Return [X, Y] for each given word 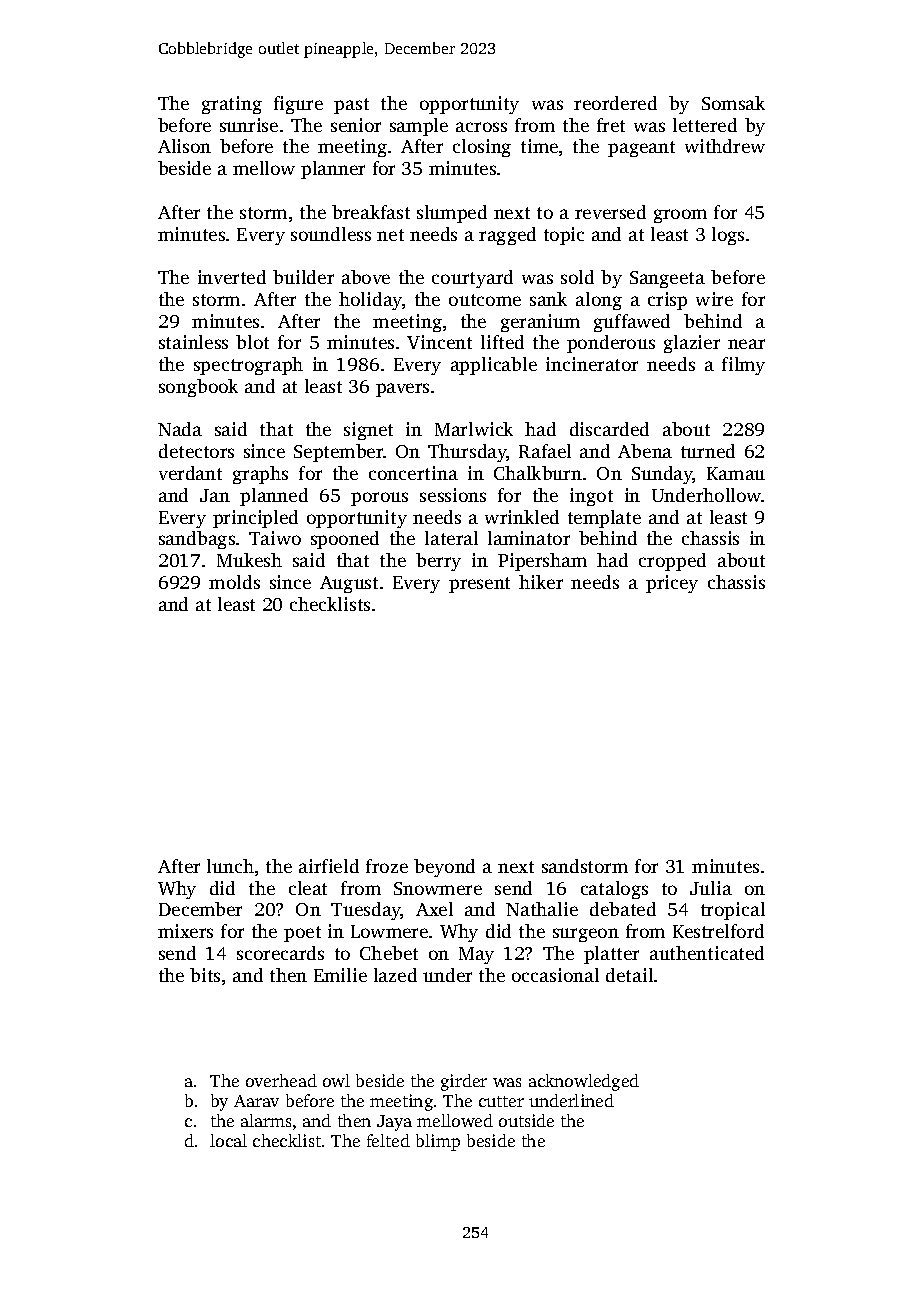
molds [234, 582]
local [228, 1140]
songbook [198, 388]
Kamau [736, 473]
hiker [541, 582]
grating [232, 105]
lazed [395, 975]
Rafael [545, 451]
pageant [641, 149]
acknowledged [584, 1082]
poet [302, 934]
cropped [672, 562]
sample [419, 127]
